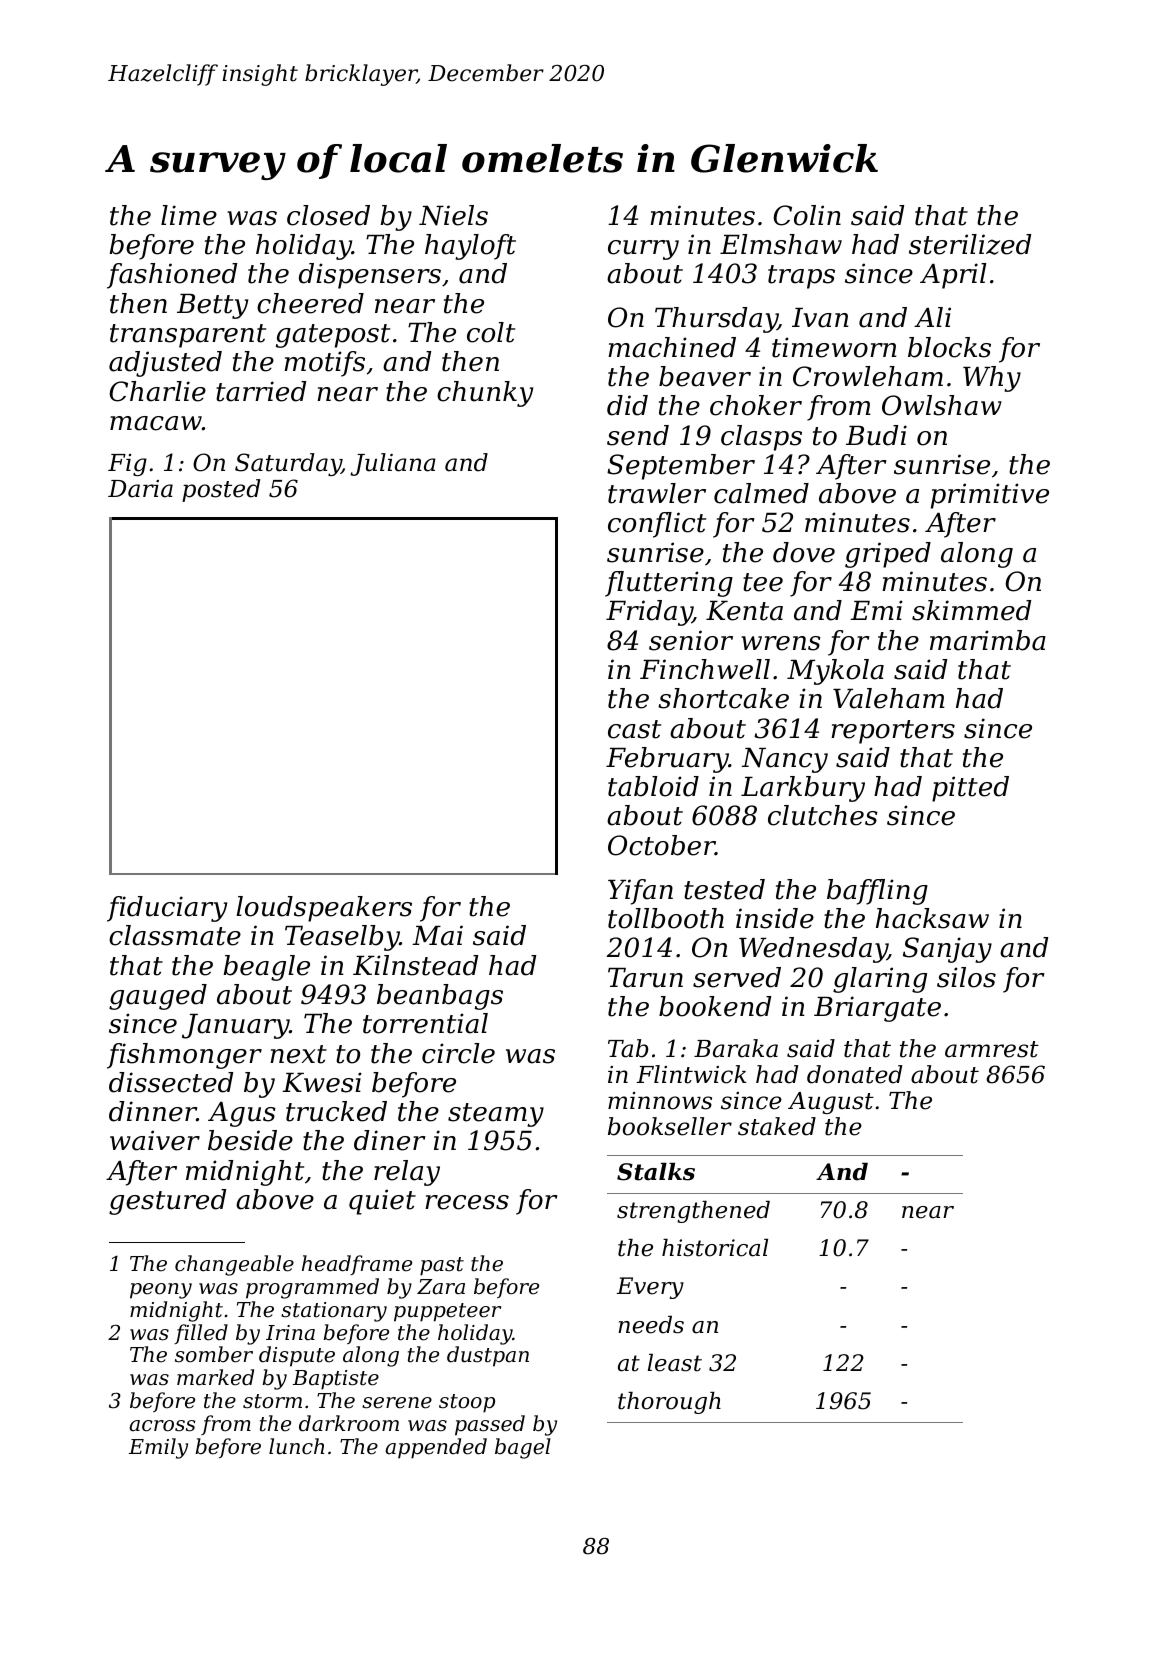 This image has height=1654, width=1165. What do you see at coordinates (161, 1291) in the image?
I see `peony` at bounding box center [161, 1291].
